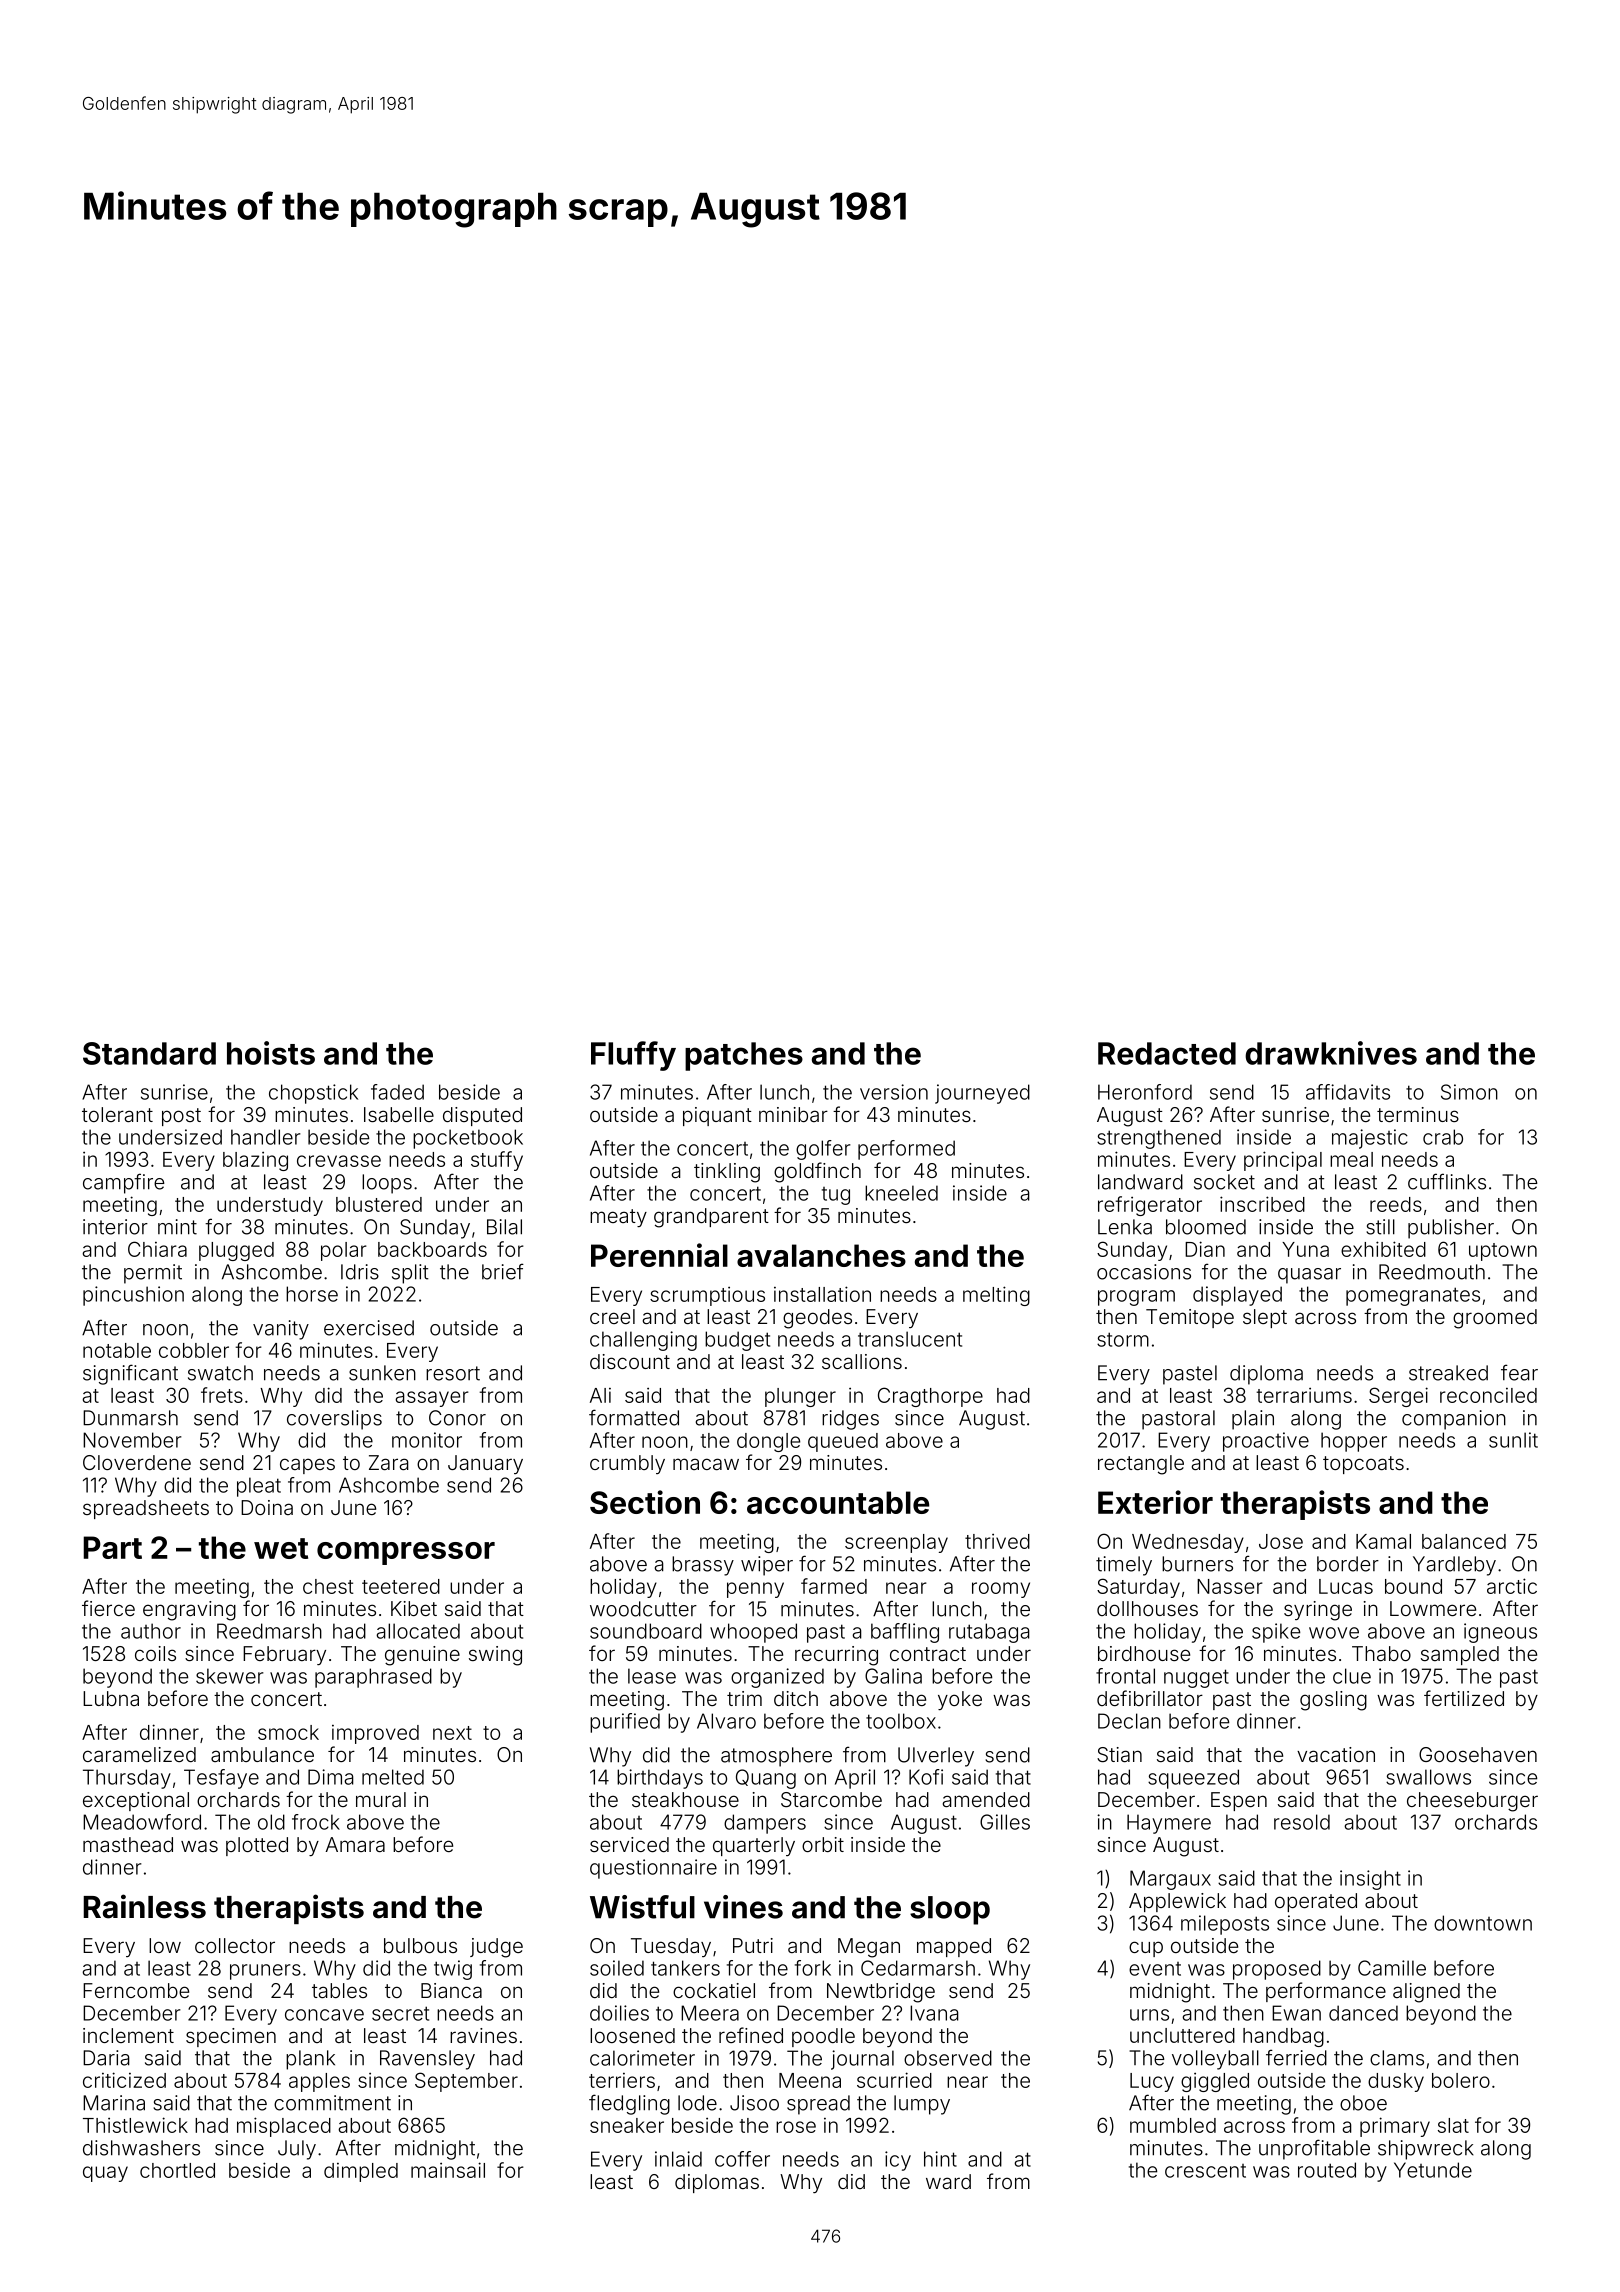 Image resolution: width=1620 pixels, height=2292 pixels. What do you see at coordinates (642, 2058) in the document?
I see `calorimeter` at bounding box center [642, 2058].
